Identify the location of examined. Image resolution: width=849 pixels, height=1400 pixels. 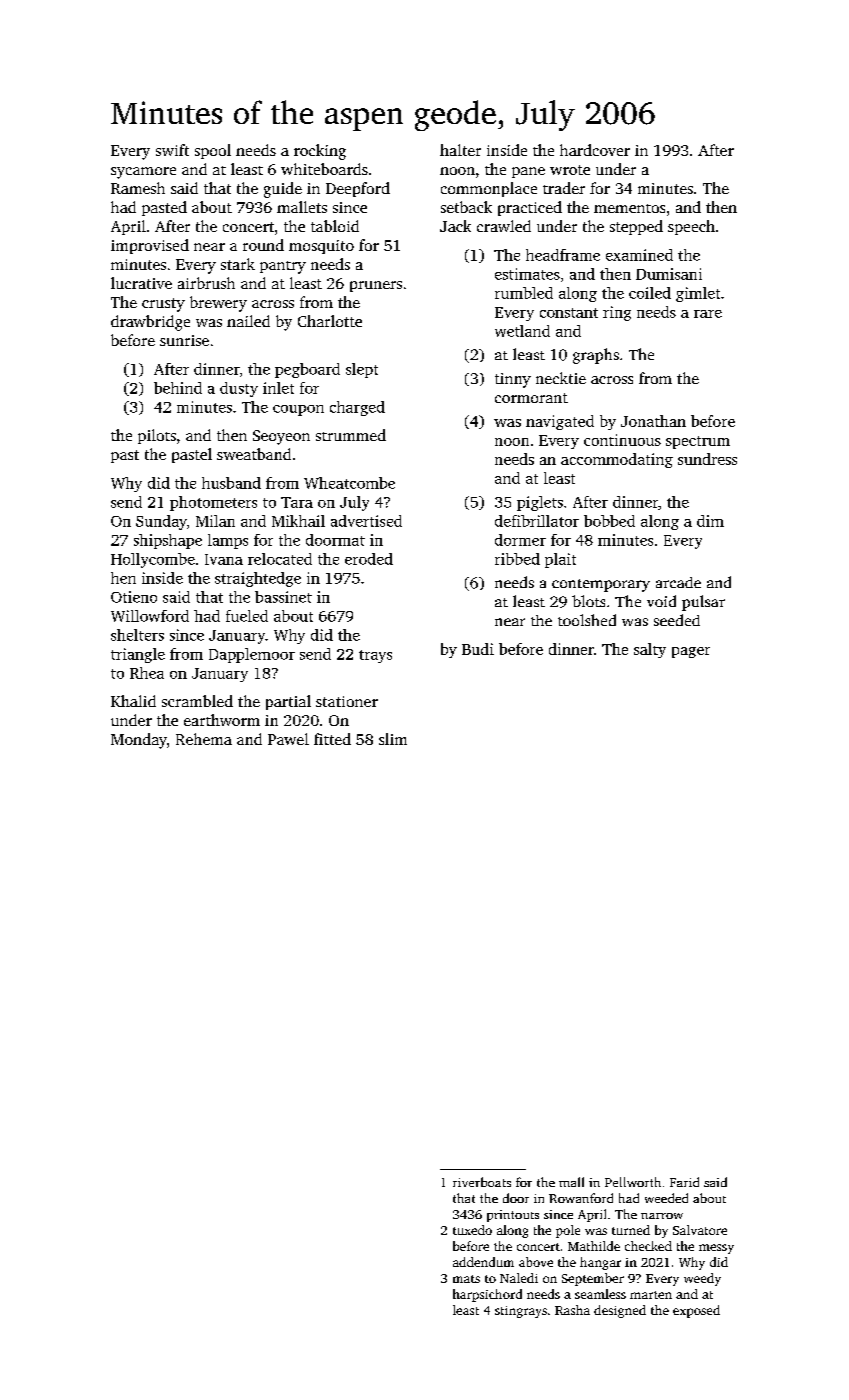
(639, 255).
